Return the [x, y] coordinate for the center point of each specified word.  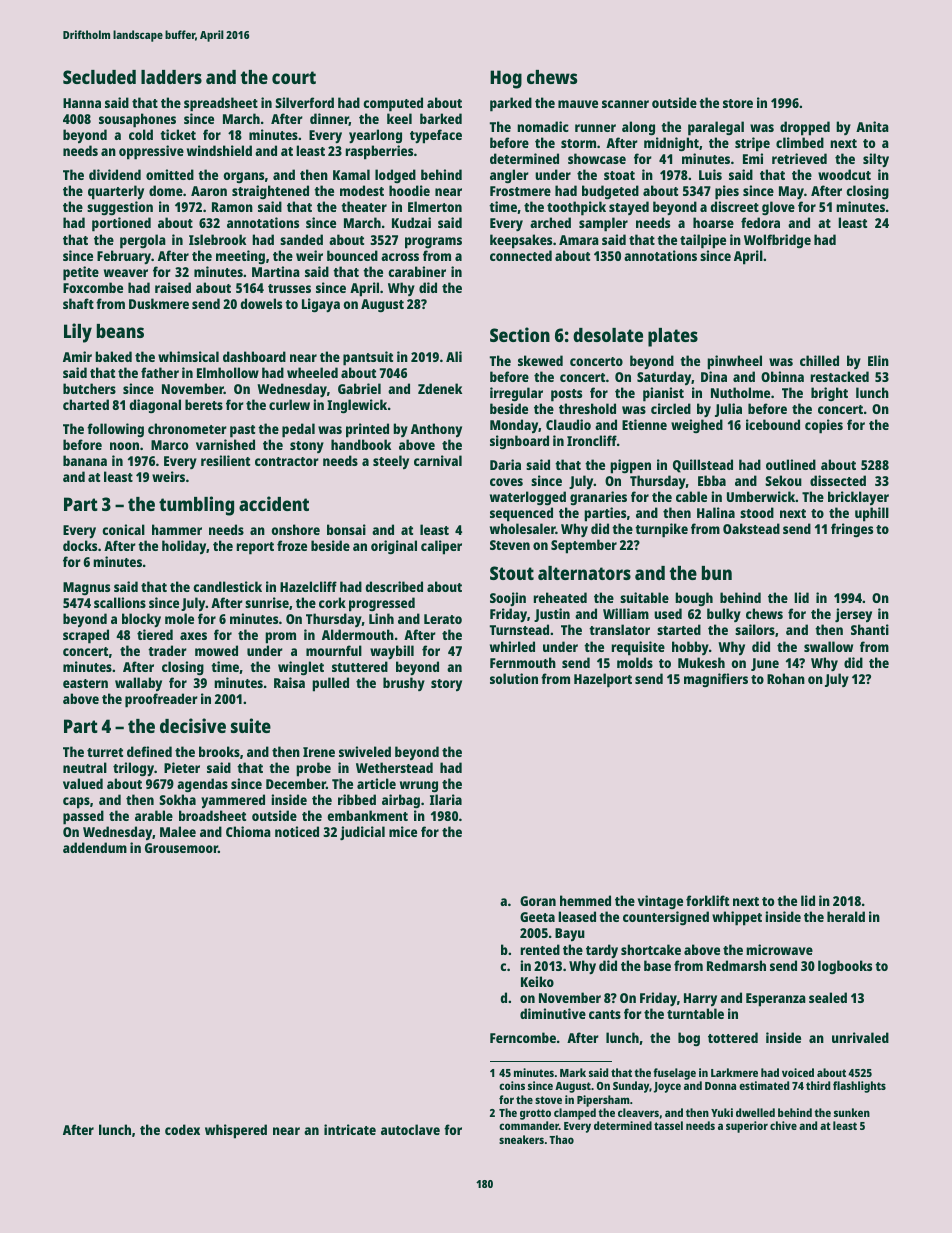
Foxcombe [93, 287]
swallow [828, 646]
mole [179, 618]
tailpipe [703, 241]
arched [550, 222]
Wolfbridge [777, 241]
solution [514, 678]
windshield [219, 150]
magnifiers [716, 680]
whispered [236, 1131]
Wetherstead [394, 767]
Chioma [248, 831]
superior [747, 1127]
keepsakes [521, 241]
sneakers [521, 1139]
